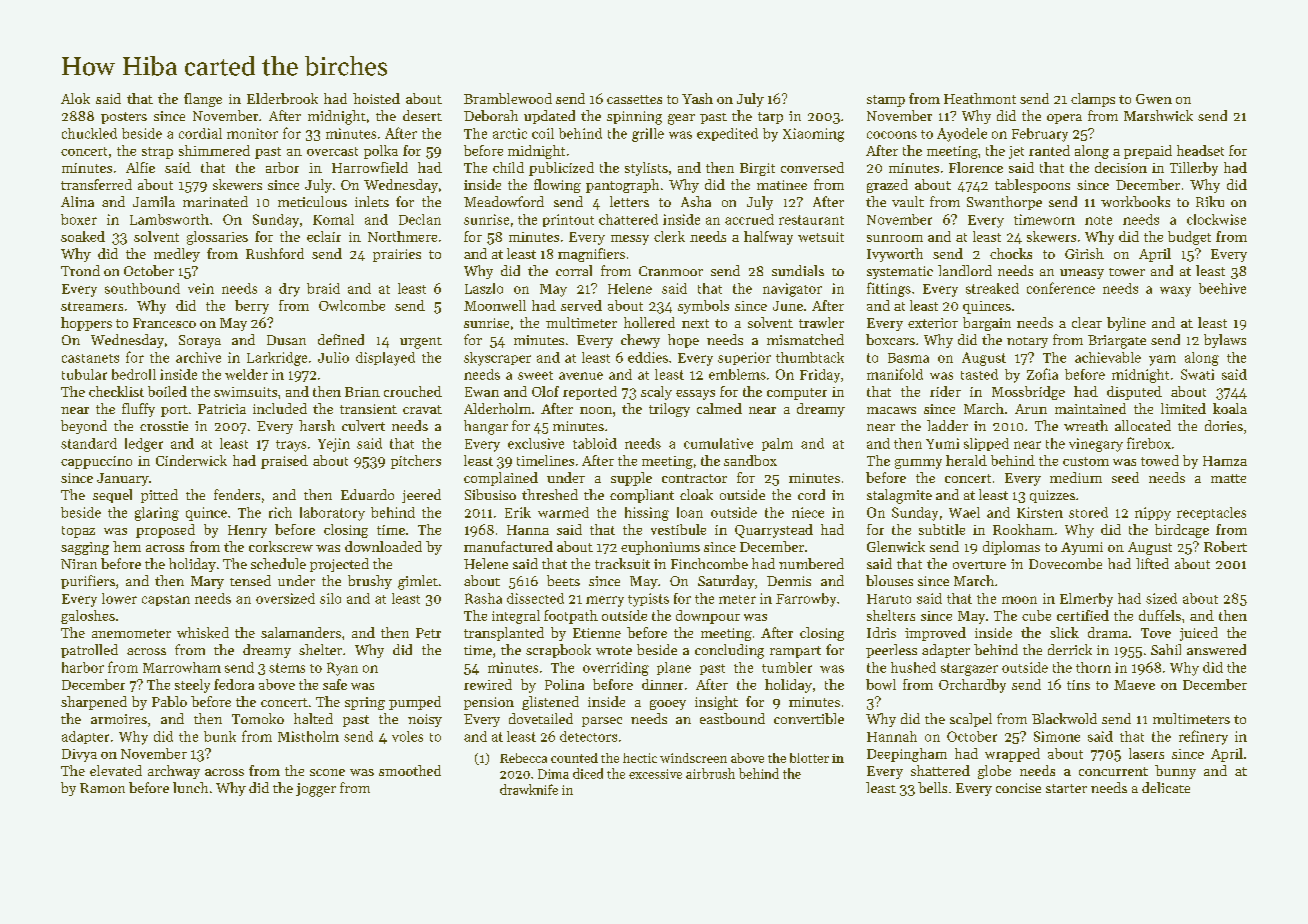 The width and height of the screenshot is (1308, 924). I want to click on medley, so click(177, 255).
